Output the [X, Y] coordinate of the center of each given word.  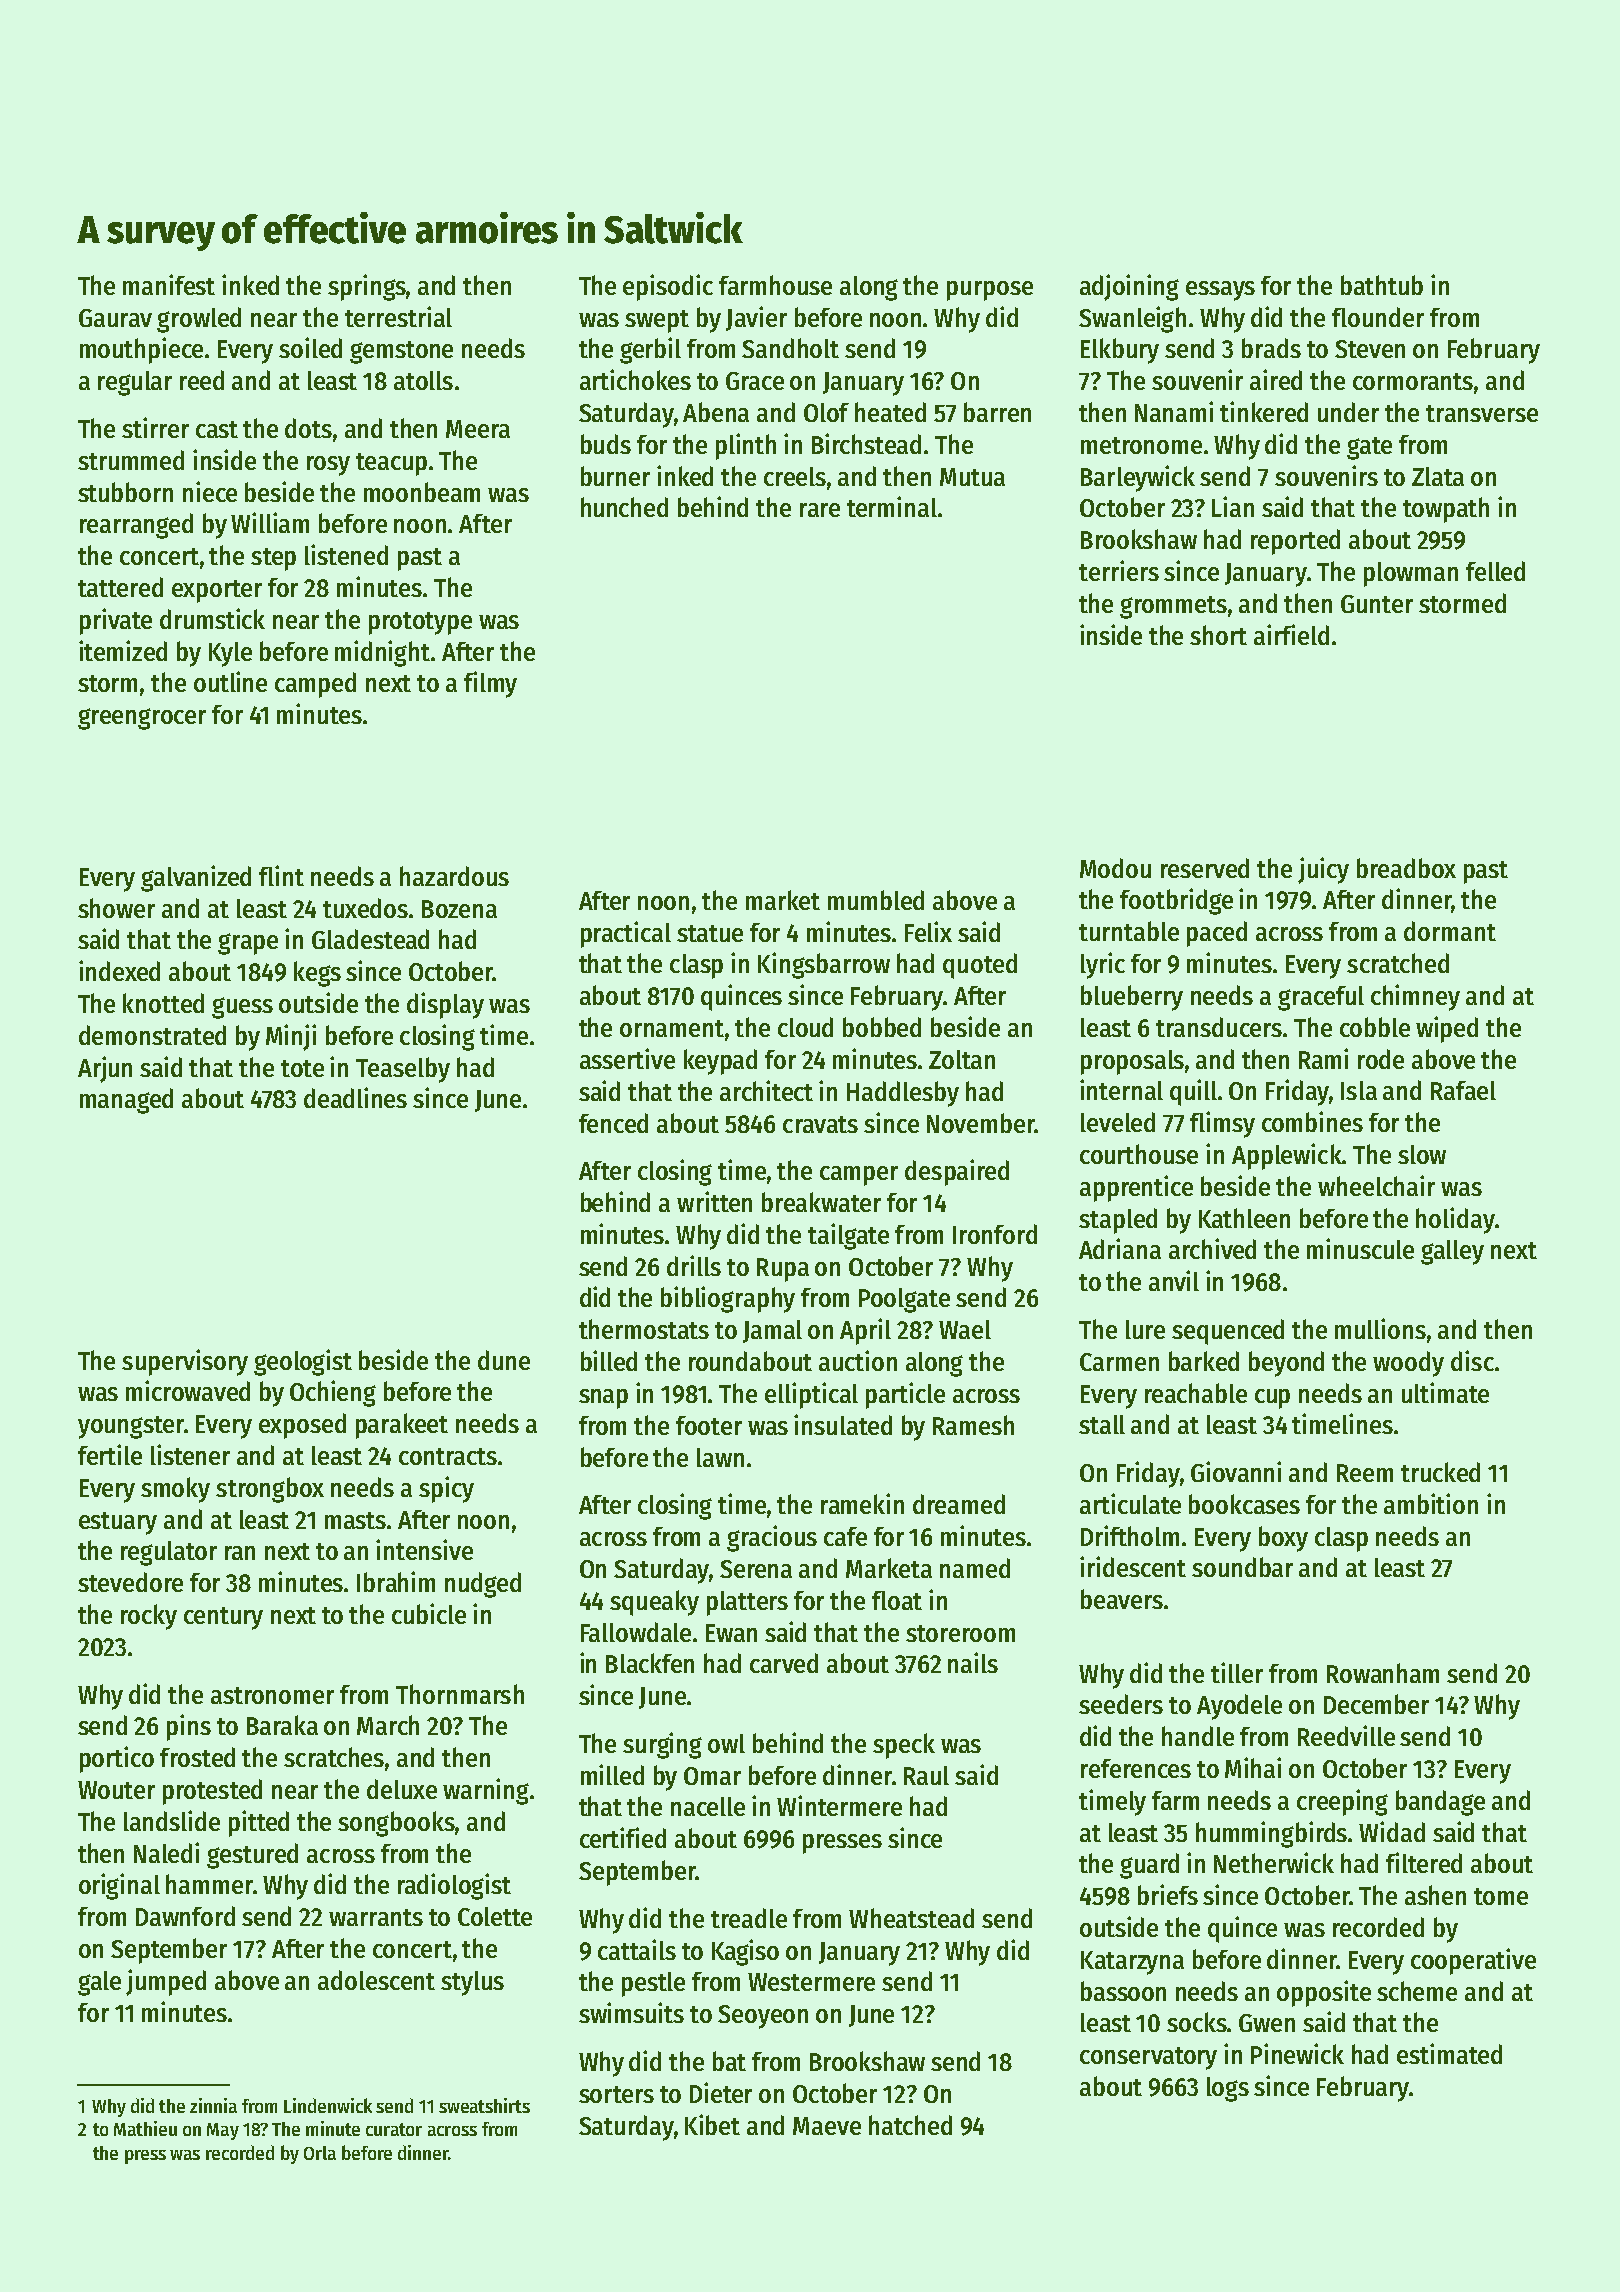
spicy [446, 1489]
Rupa [783, 1270]
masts [355, 1520]
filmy [490, 684]
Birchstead [866, 443]
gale [99, 1983]
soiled [310, 347]
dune [504, 1360]
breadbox [1406, 868]
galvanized [196, 878]
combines [1312, 1121]
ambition [1431, 1503]
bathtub [1382, 285]
